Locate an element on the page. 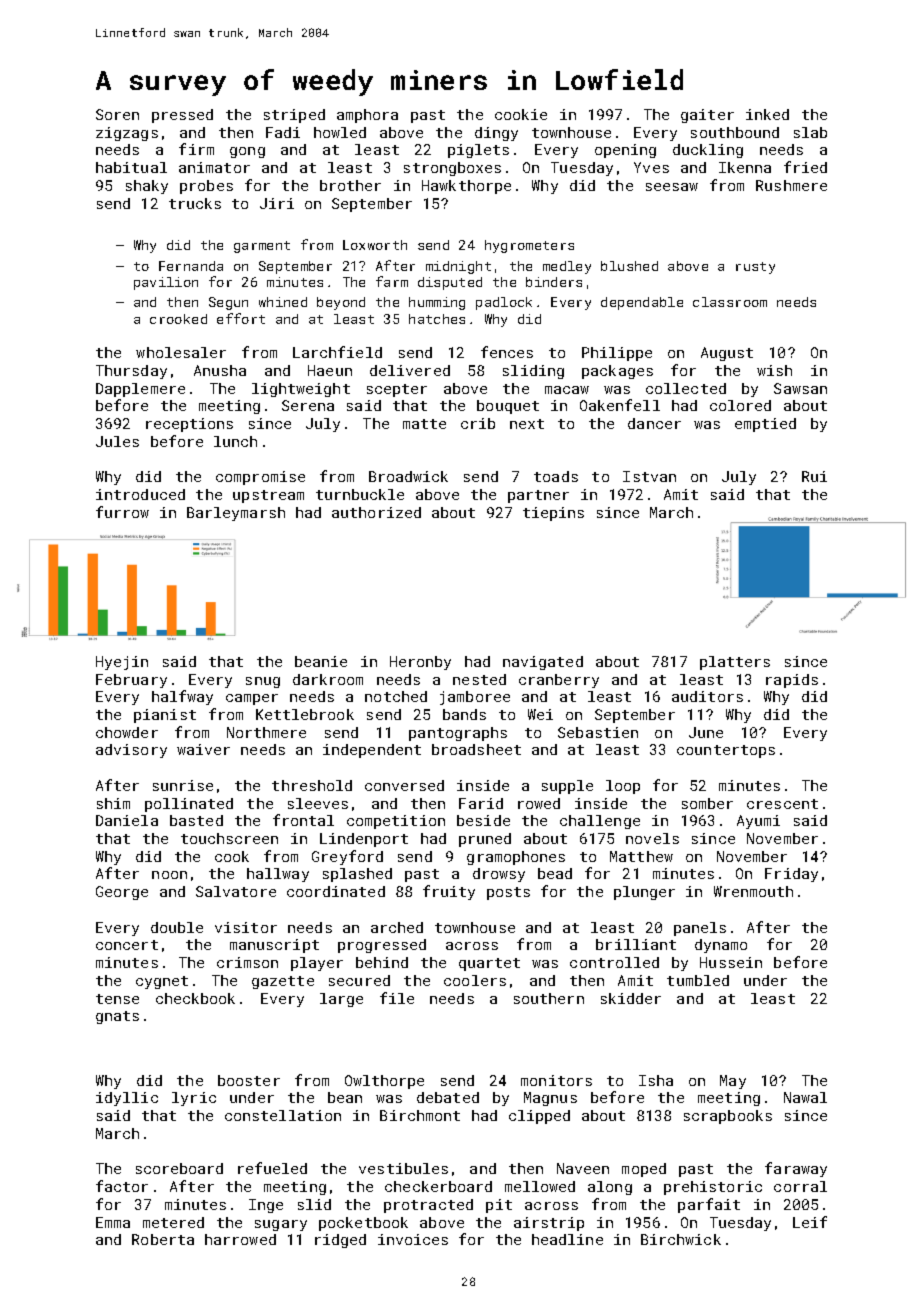 This document has height=1308, width=924. platters is located at coordinates (735, 663).
